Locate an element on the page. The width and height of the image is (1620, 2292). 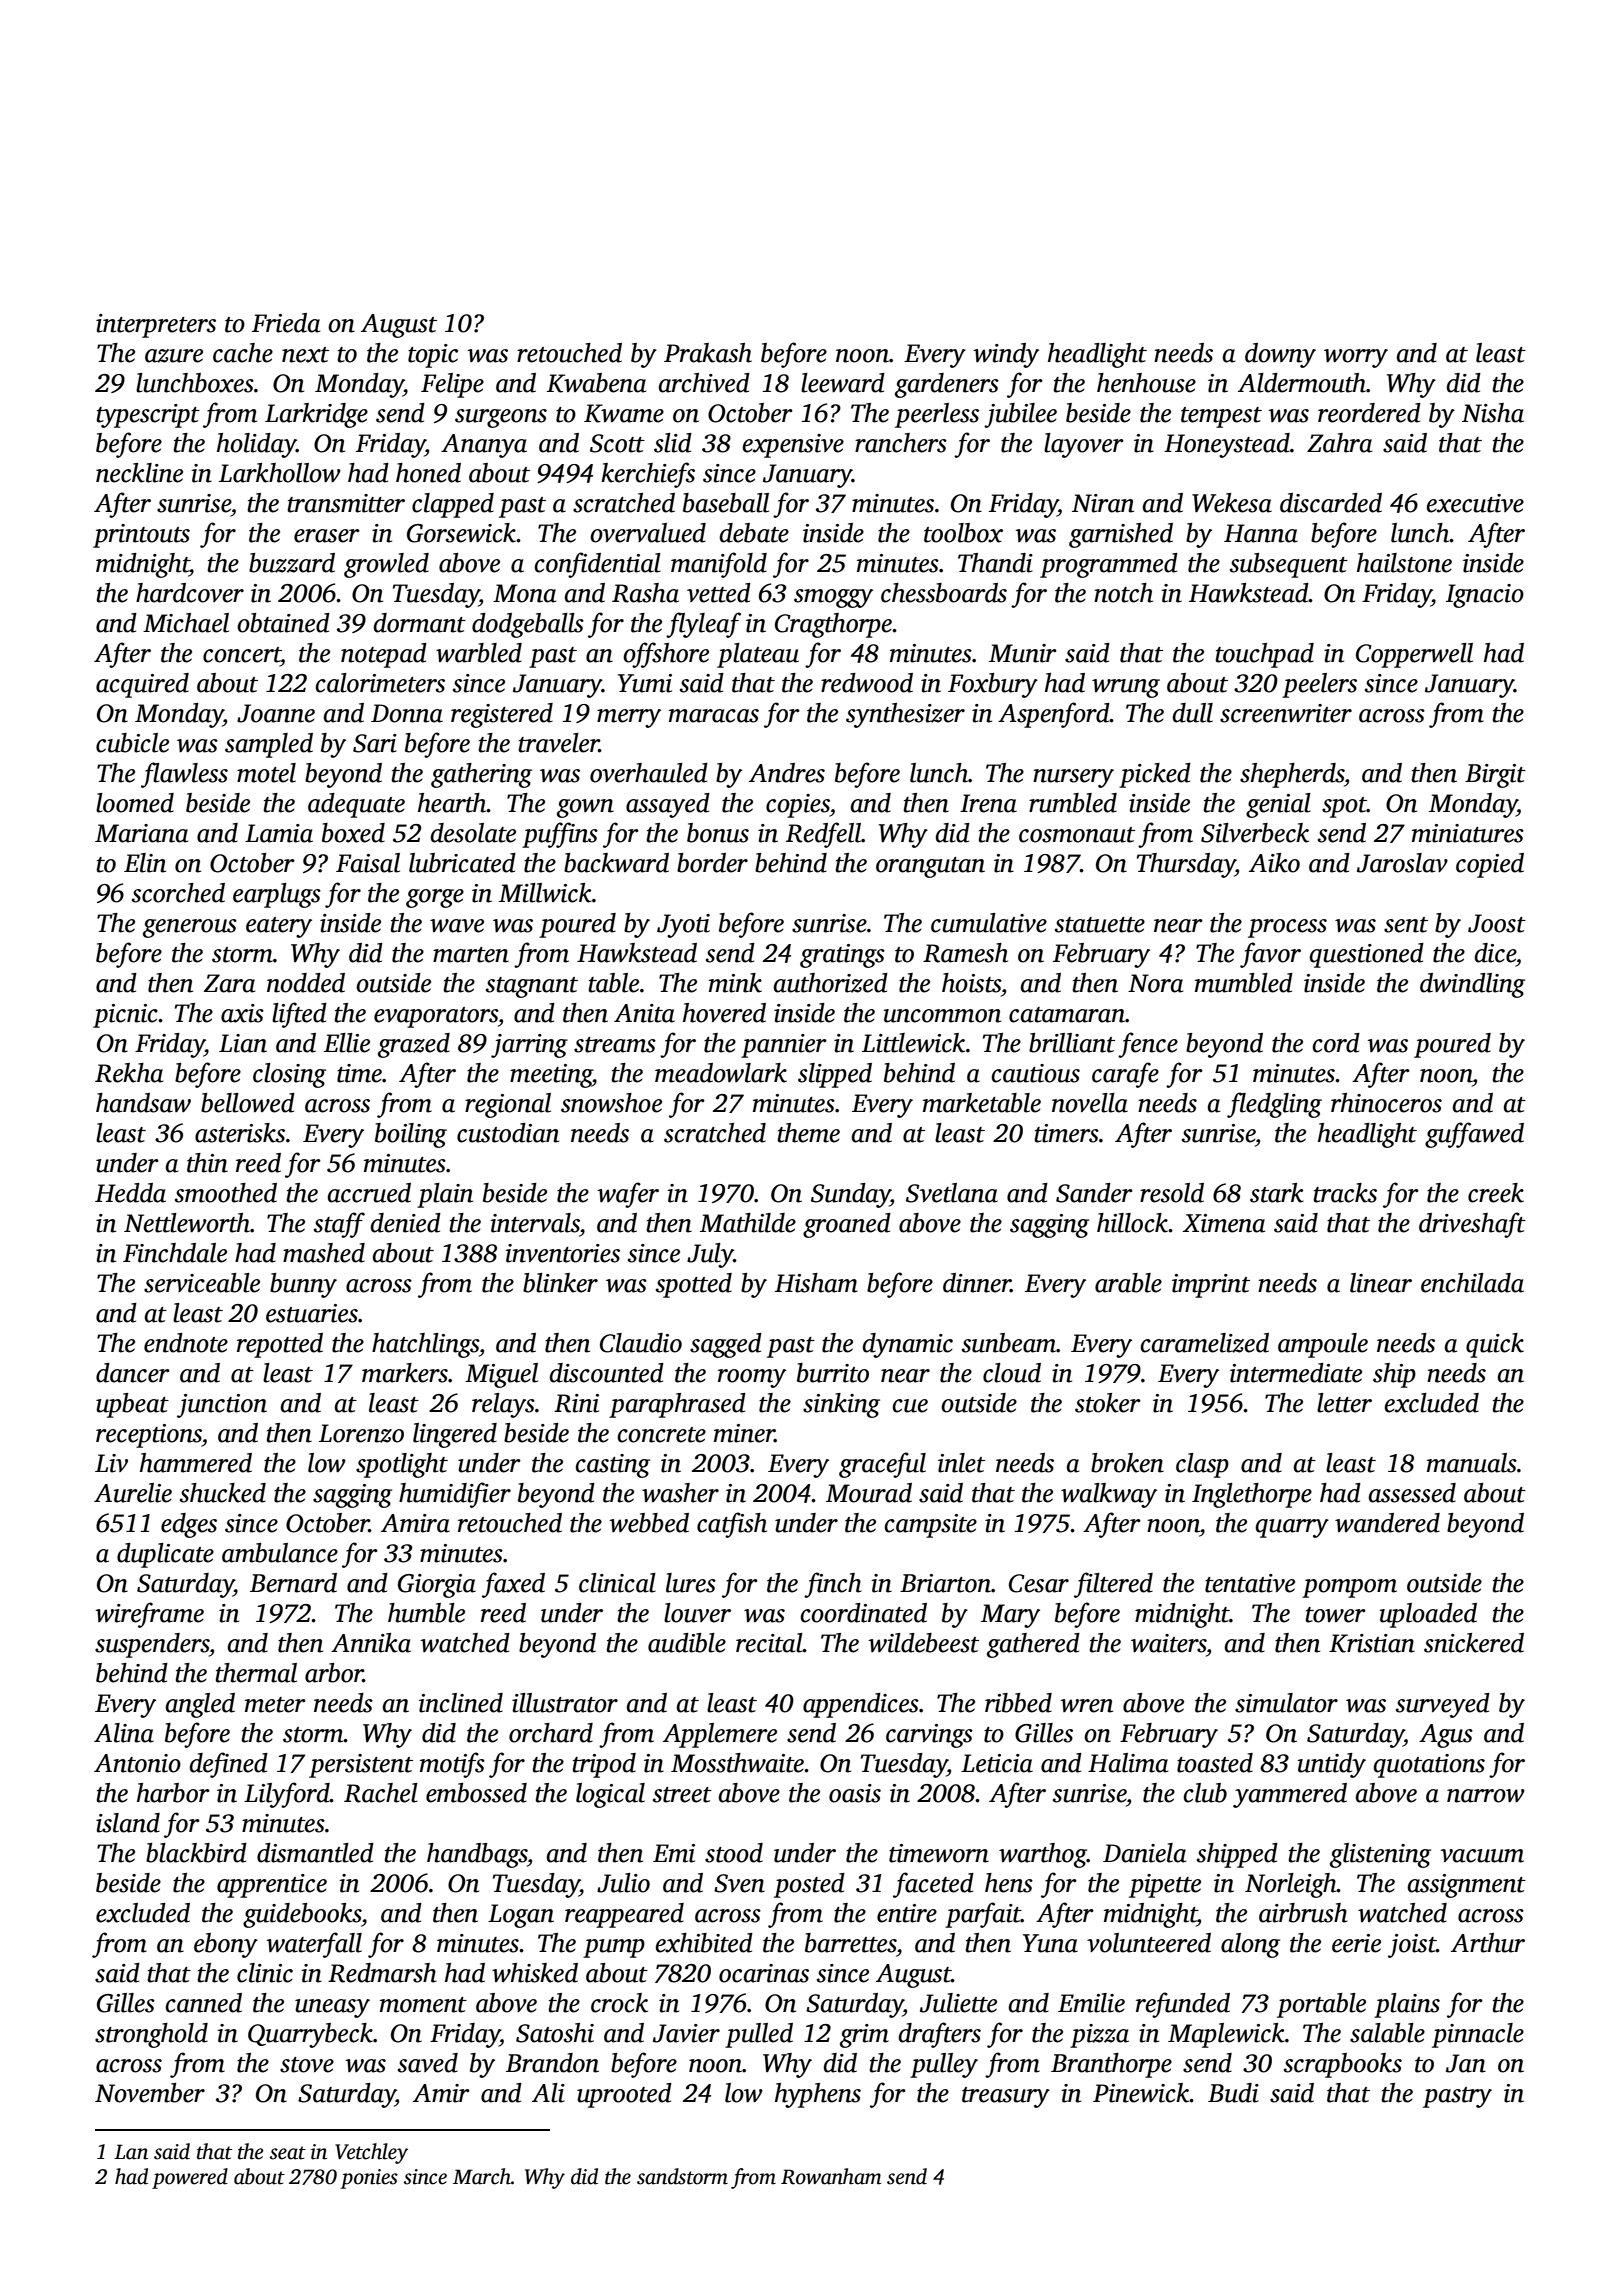
Joost is located at coordinates (1497, 923).
